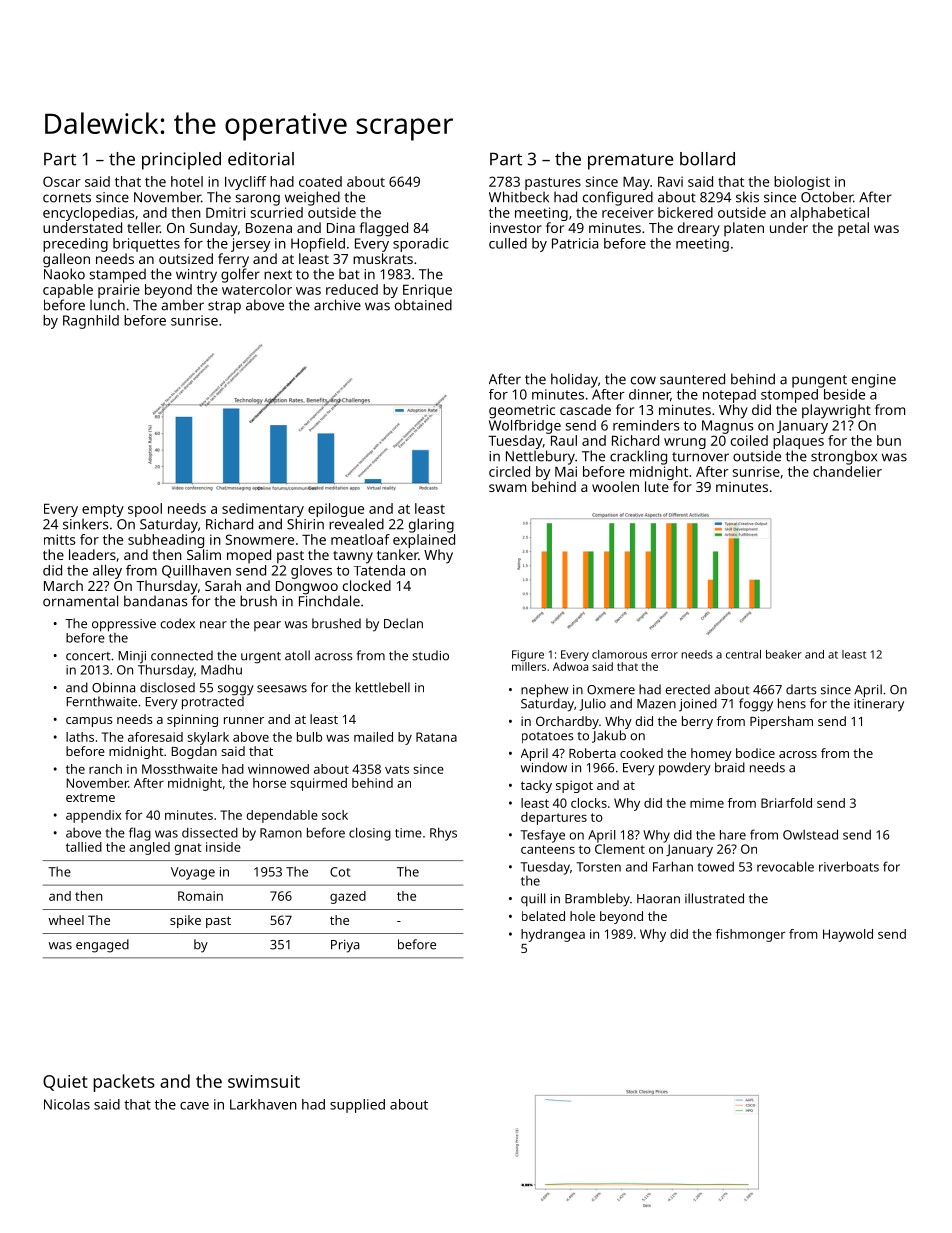 This screenshot has width=952, height=1233. Describe the element at coordinates (61, 181) in the screenshot. I see `Oscar` at that location.
